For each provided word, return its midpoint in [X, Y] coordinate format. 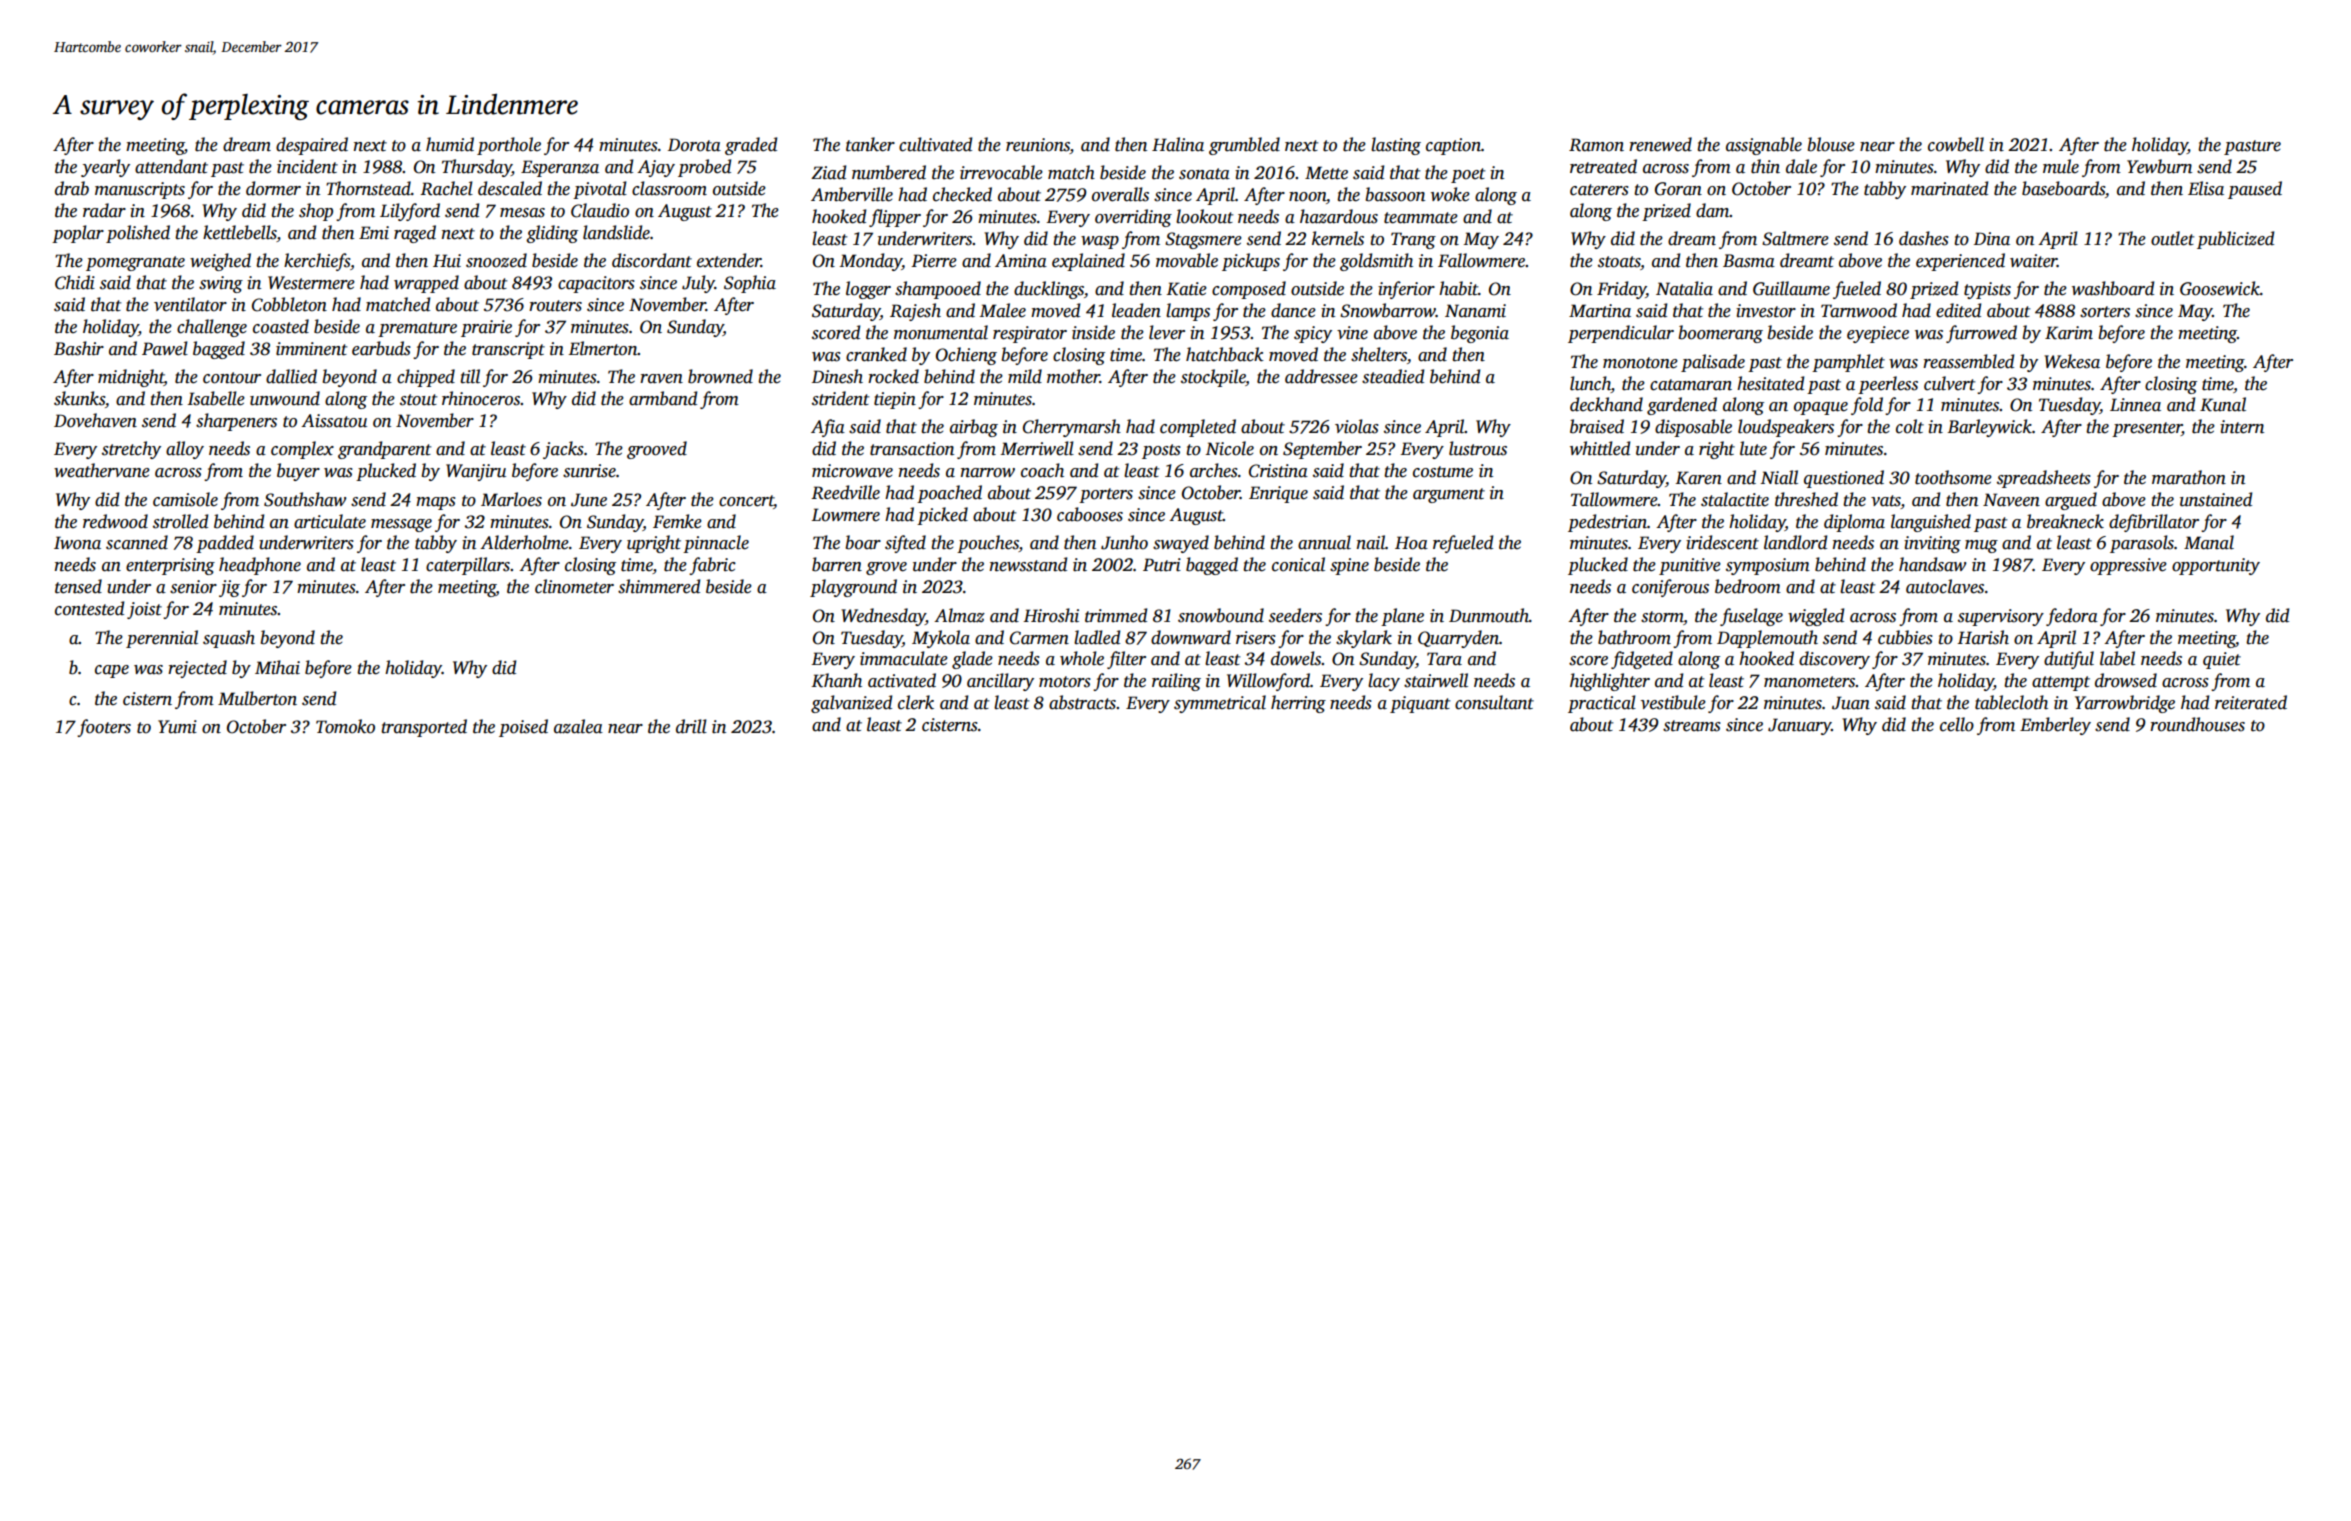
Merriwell [1037, 448]
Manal [2209, 542]
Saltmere [1795, 238]
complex [302, 450]
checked [962, 194]
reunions [1038, 146]
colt [1910, 426]
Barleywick [1989, 428]
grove [886, 568]
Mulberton [257, 698]
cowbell [1956, 144]
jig [229, 588]
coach [1042, 470]
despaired [312, 146]
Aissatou [334, 421]
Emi [374, 233]
